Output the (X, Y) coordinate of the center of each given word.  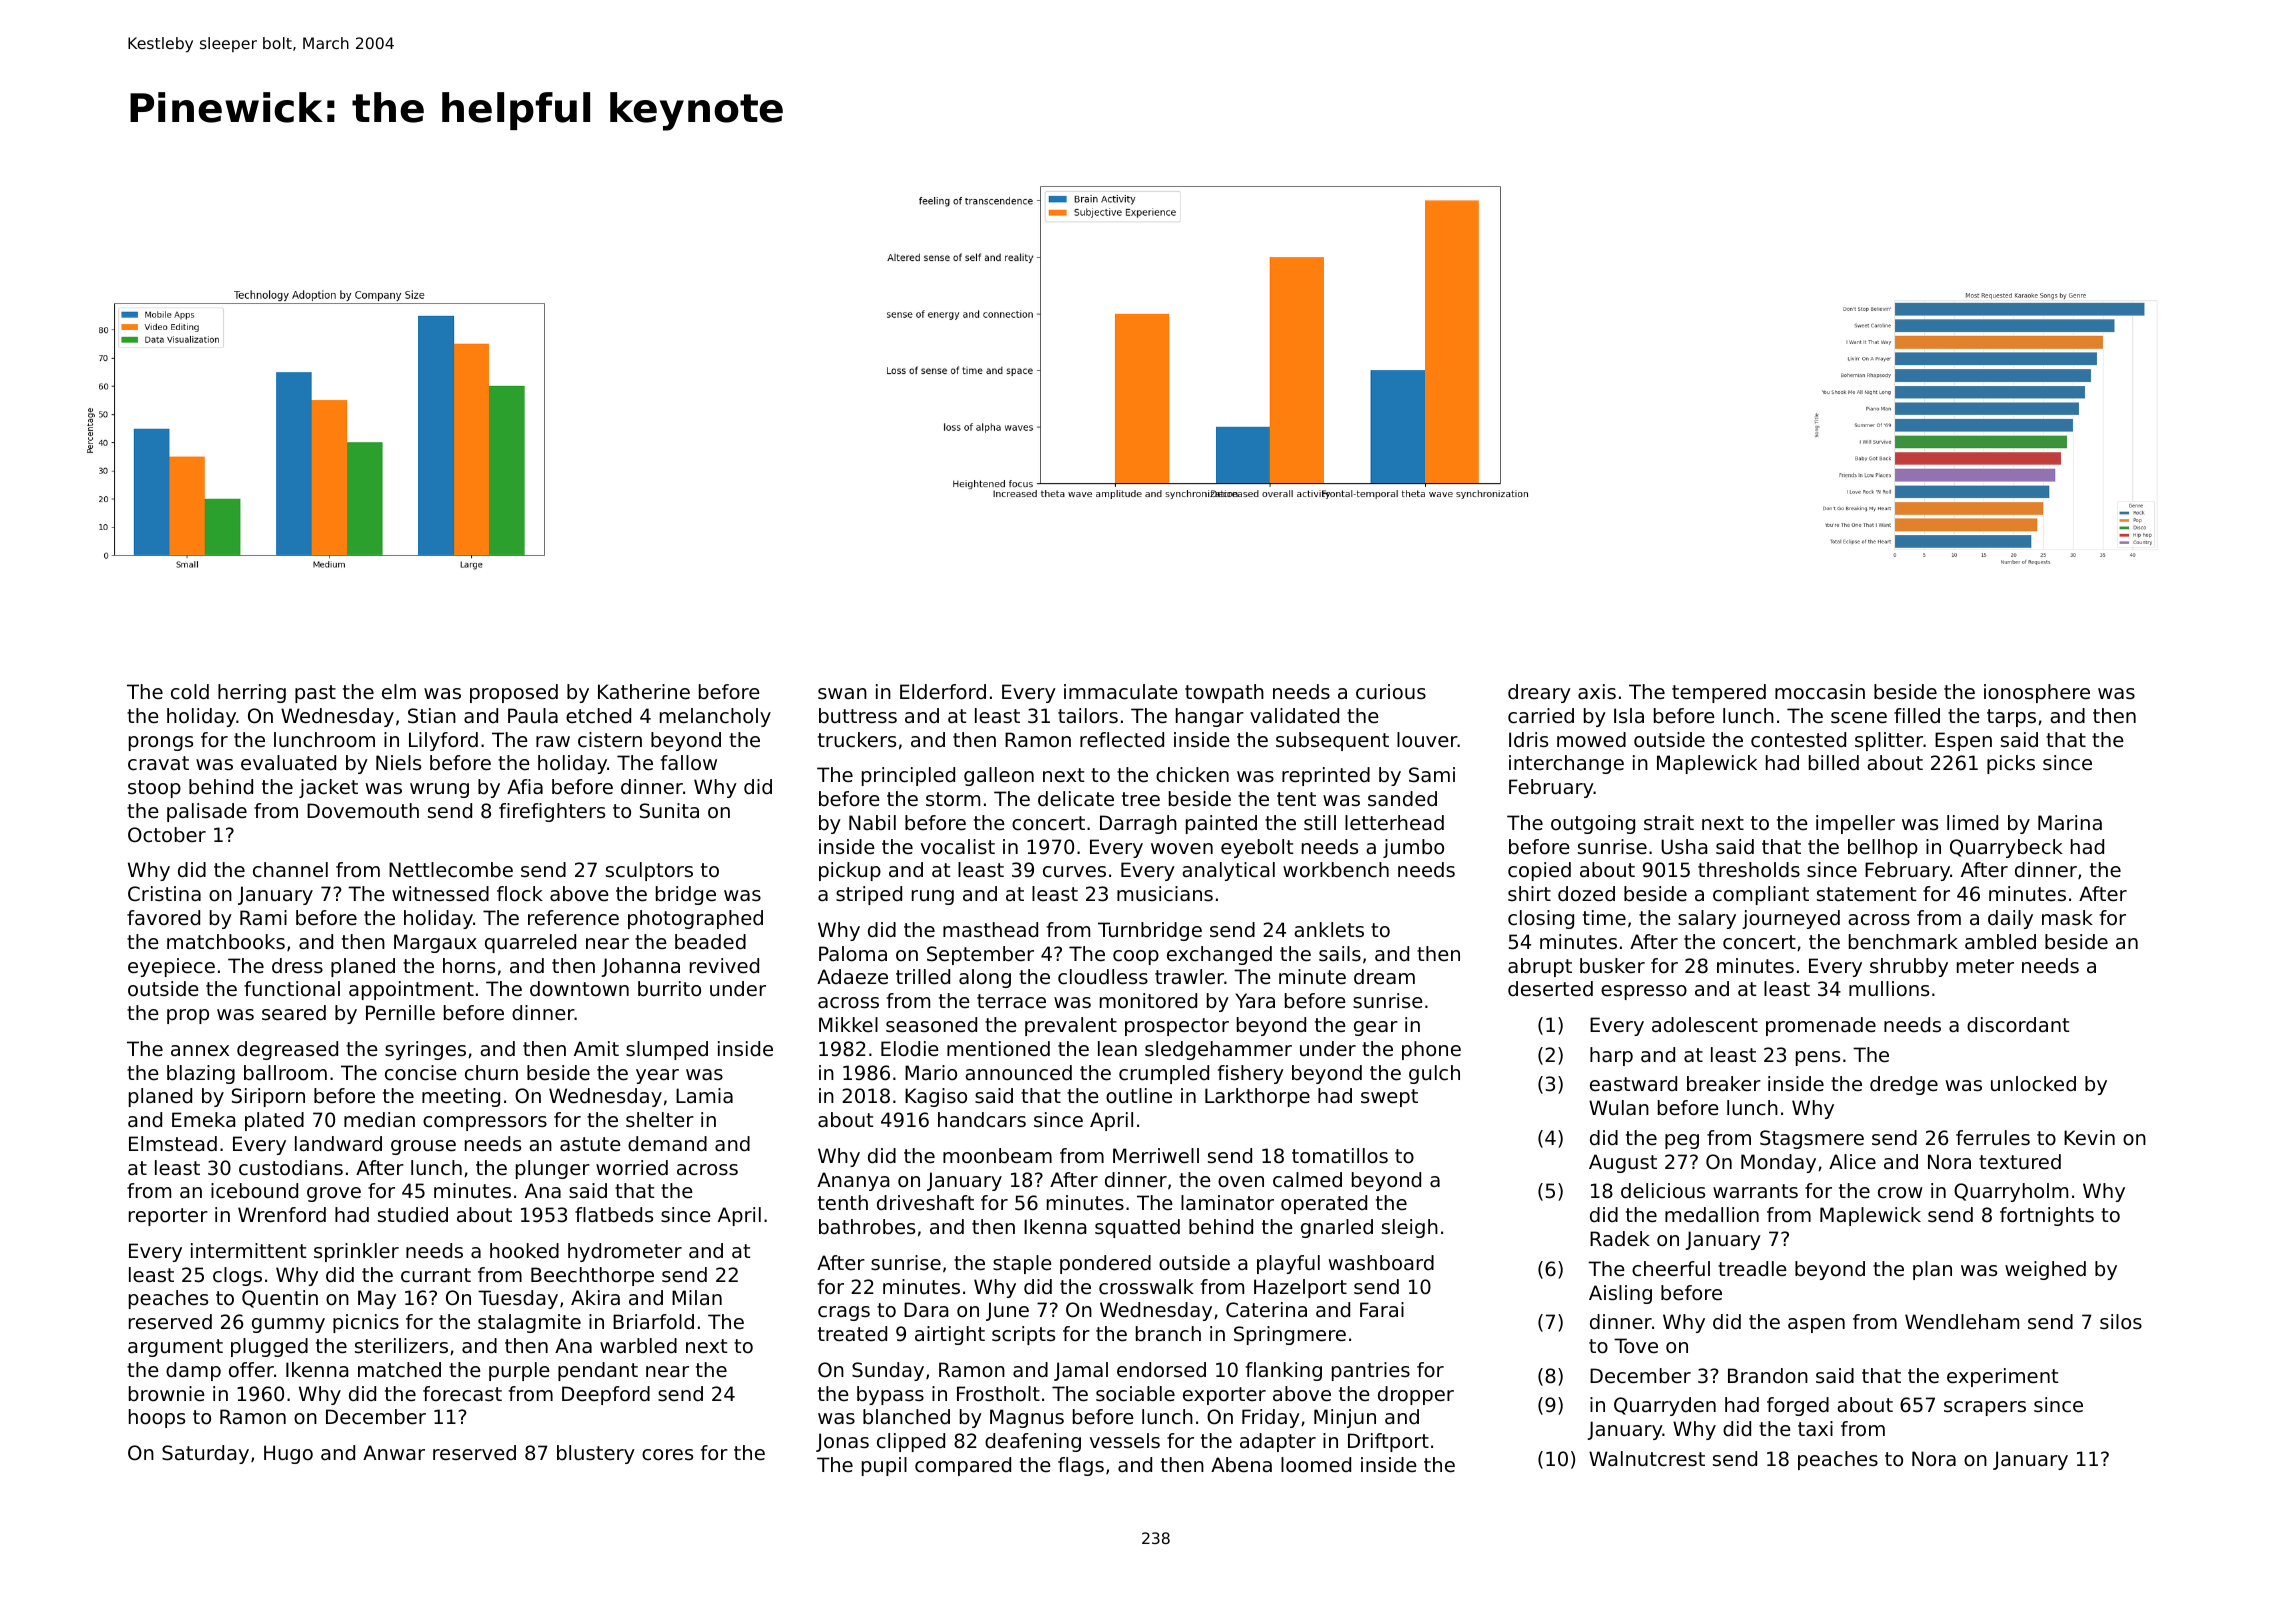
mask (2067, 917)
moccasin (1820, 692)
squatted (1137, 1228)
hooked (524, 1251)
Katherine (644, 692)
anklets (1329, 930)
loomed (1316, 1465)
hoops (157, 1418)
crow (1900, 1193)
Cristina (164, 894)
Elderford (943, 692)
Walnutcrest (1647, 1459)
